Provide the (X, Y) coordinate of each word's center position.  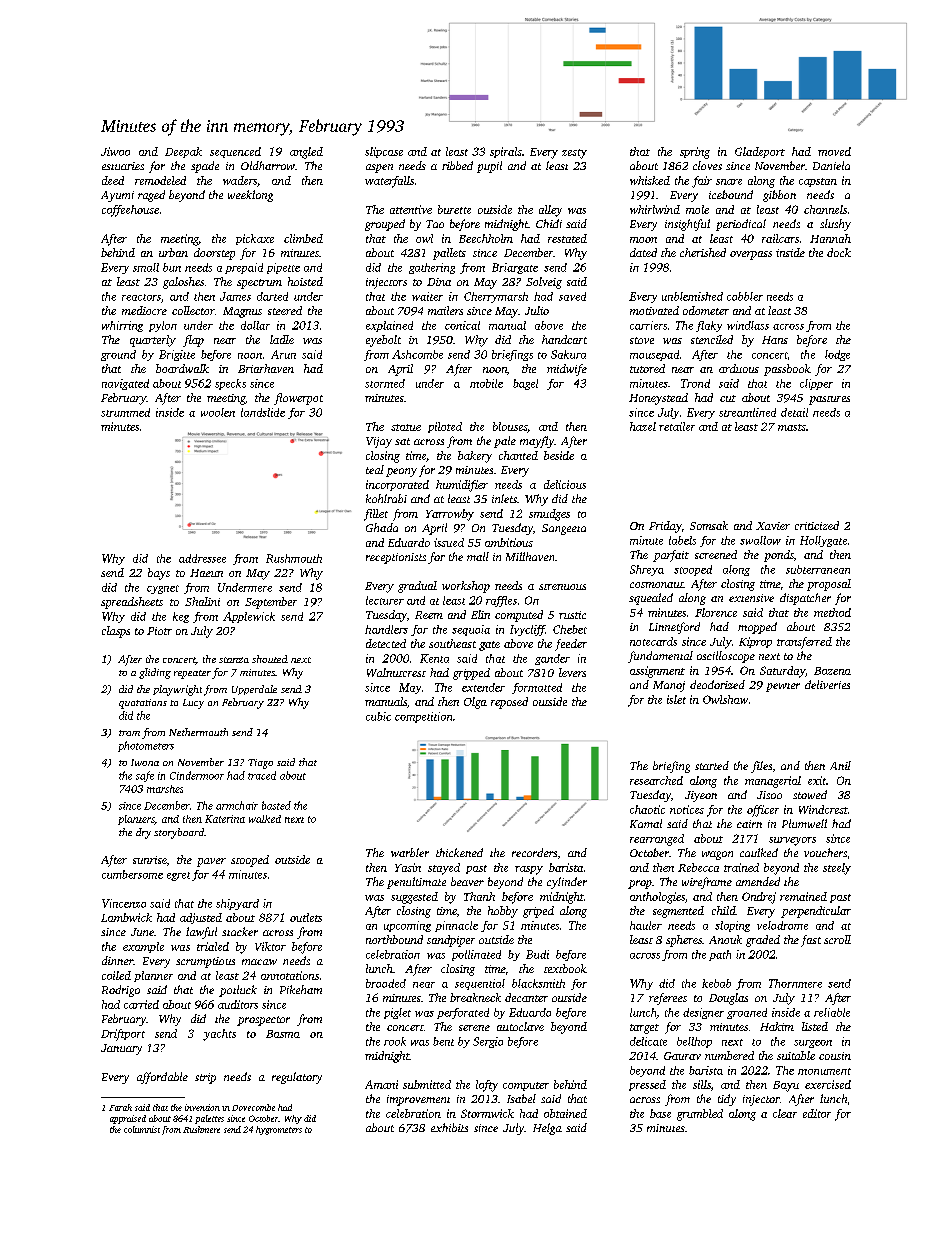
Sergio (488, 1042)
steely (837, 869)
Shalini (202, 601)
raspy (529, 870)
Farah (120, 1107)
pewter (783, 687)
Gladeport (760, 152)
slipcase (384, 152)
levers (572, 672)
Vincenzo (124, 903)
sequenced (235, 152)
